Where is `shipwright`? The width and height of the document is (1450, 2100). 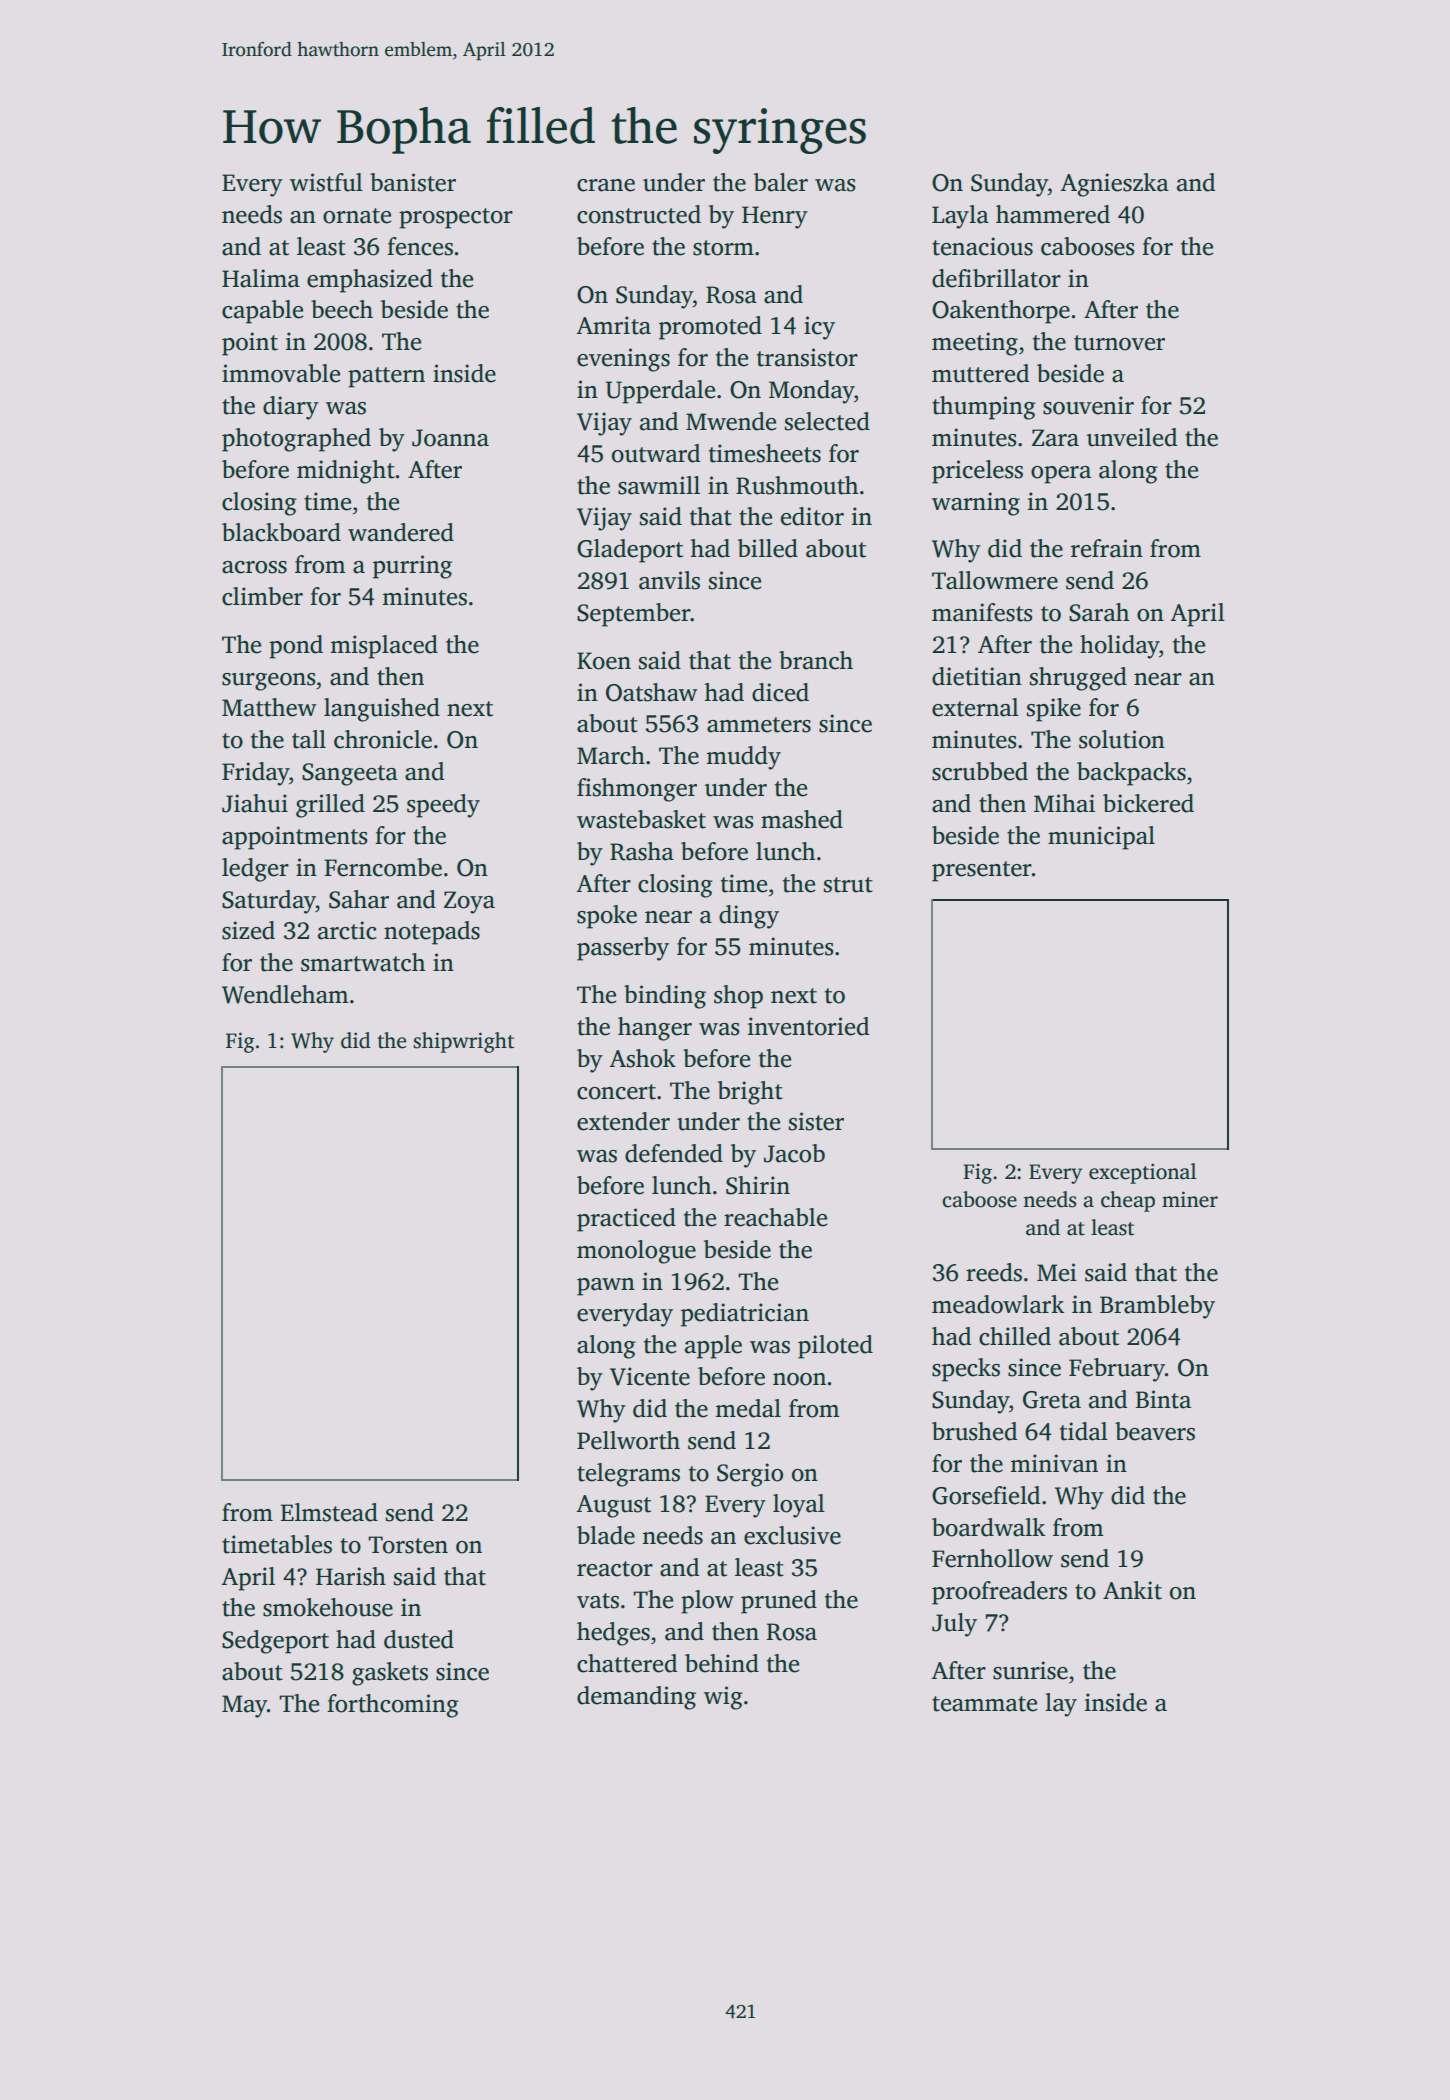 shipwright is located at coordinates (463, 1042).
